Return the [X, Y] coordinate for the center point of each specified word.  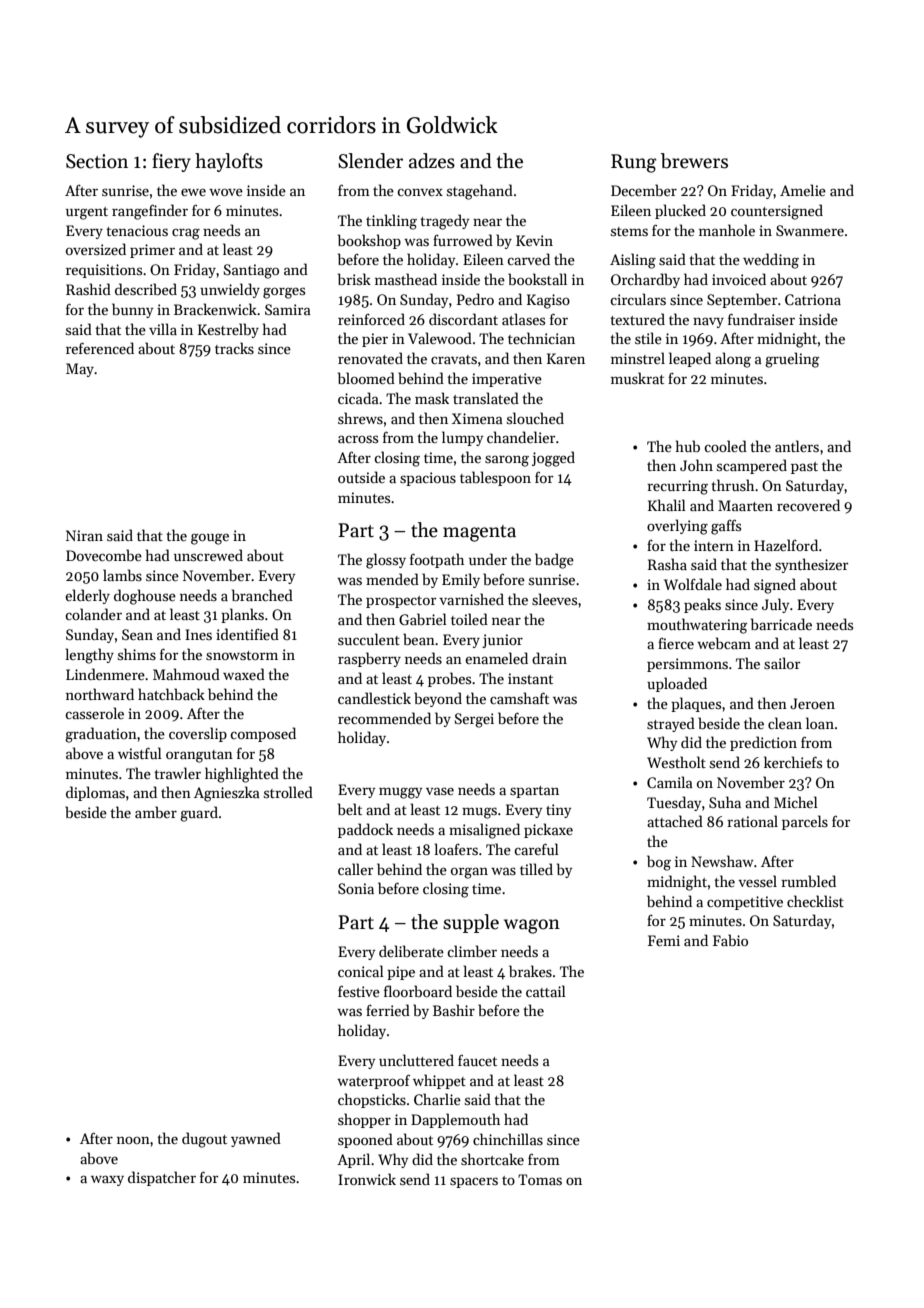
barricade [781, 624]
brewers [694, 161]
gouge [210, 539]
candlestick [374, 698]
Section [97, 161]
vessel [757, 881]
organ [469, 873]
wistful [140, 753]
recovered [808, 505]
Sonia [356, 888]
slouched [535, 418]
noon [133, 1140]
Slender [370, 161]
